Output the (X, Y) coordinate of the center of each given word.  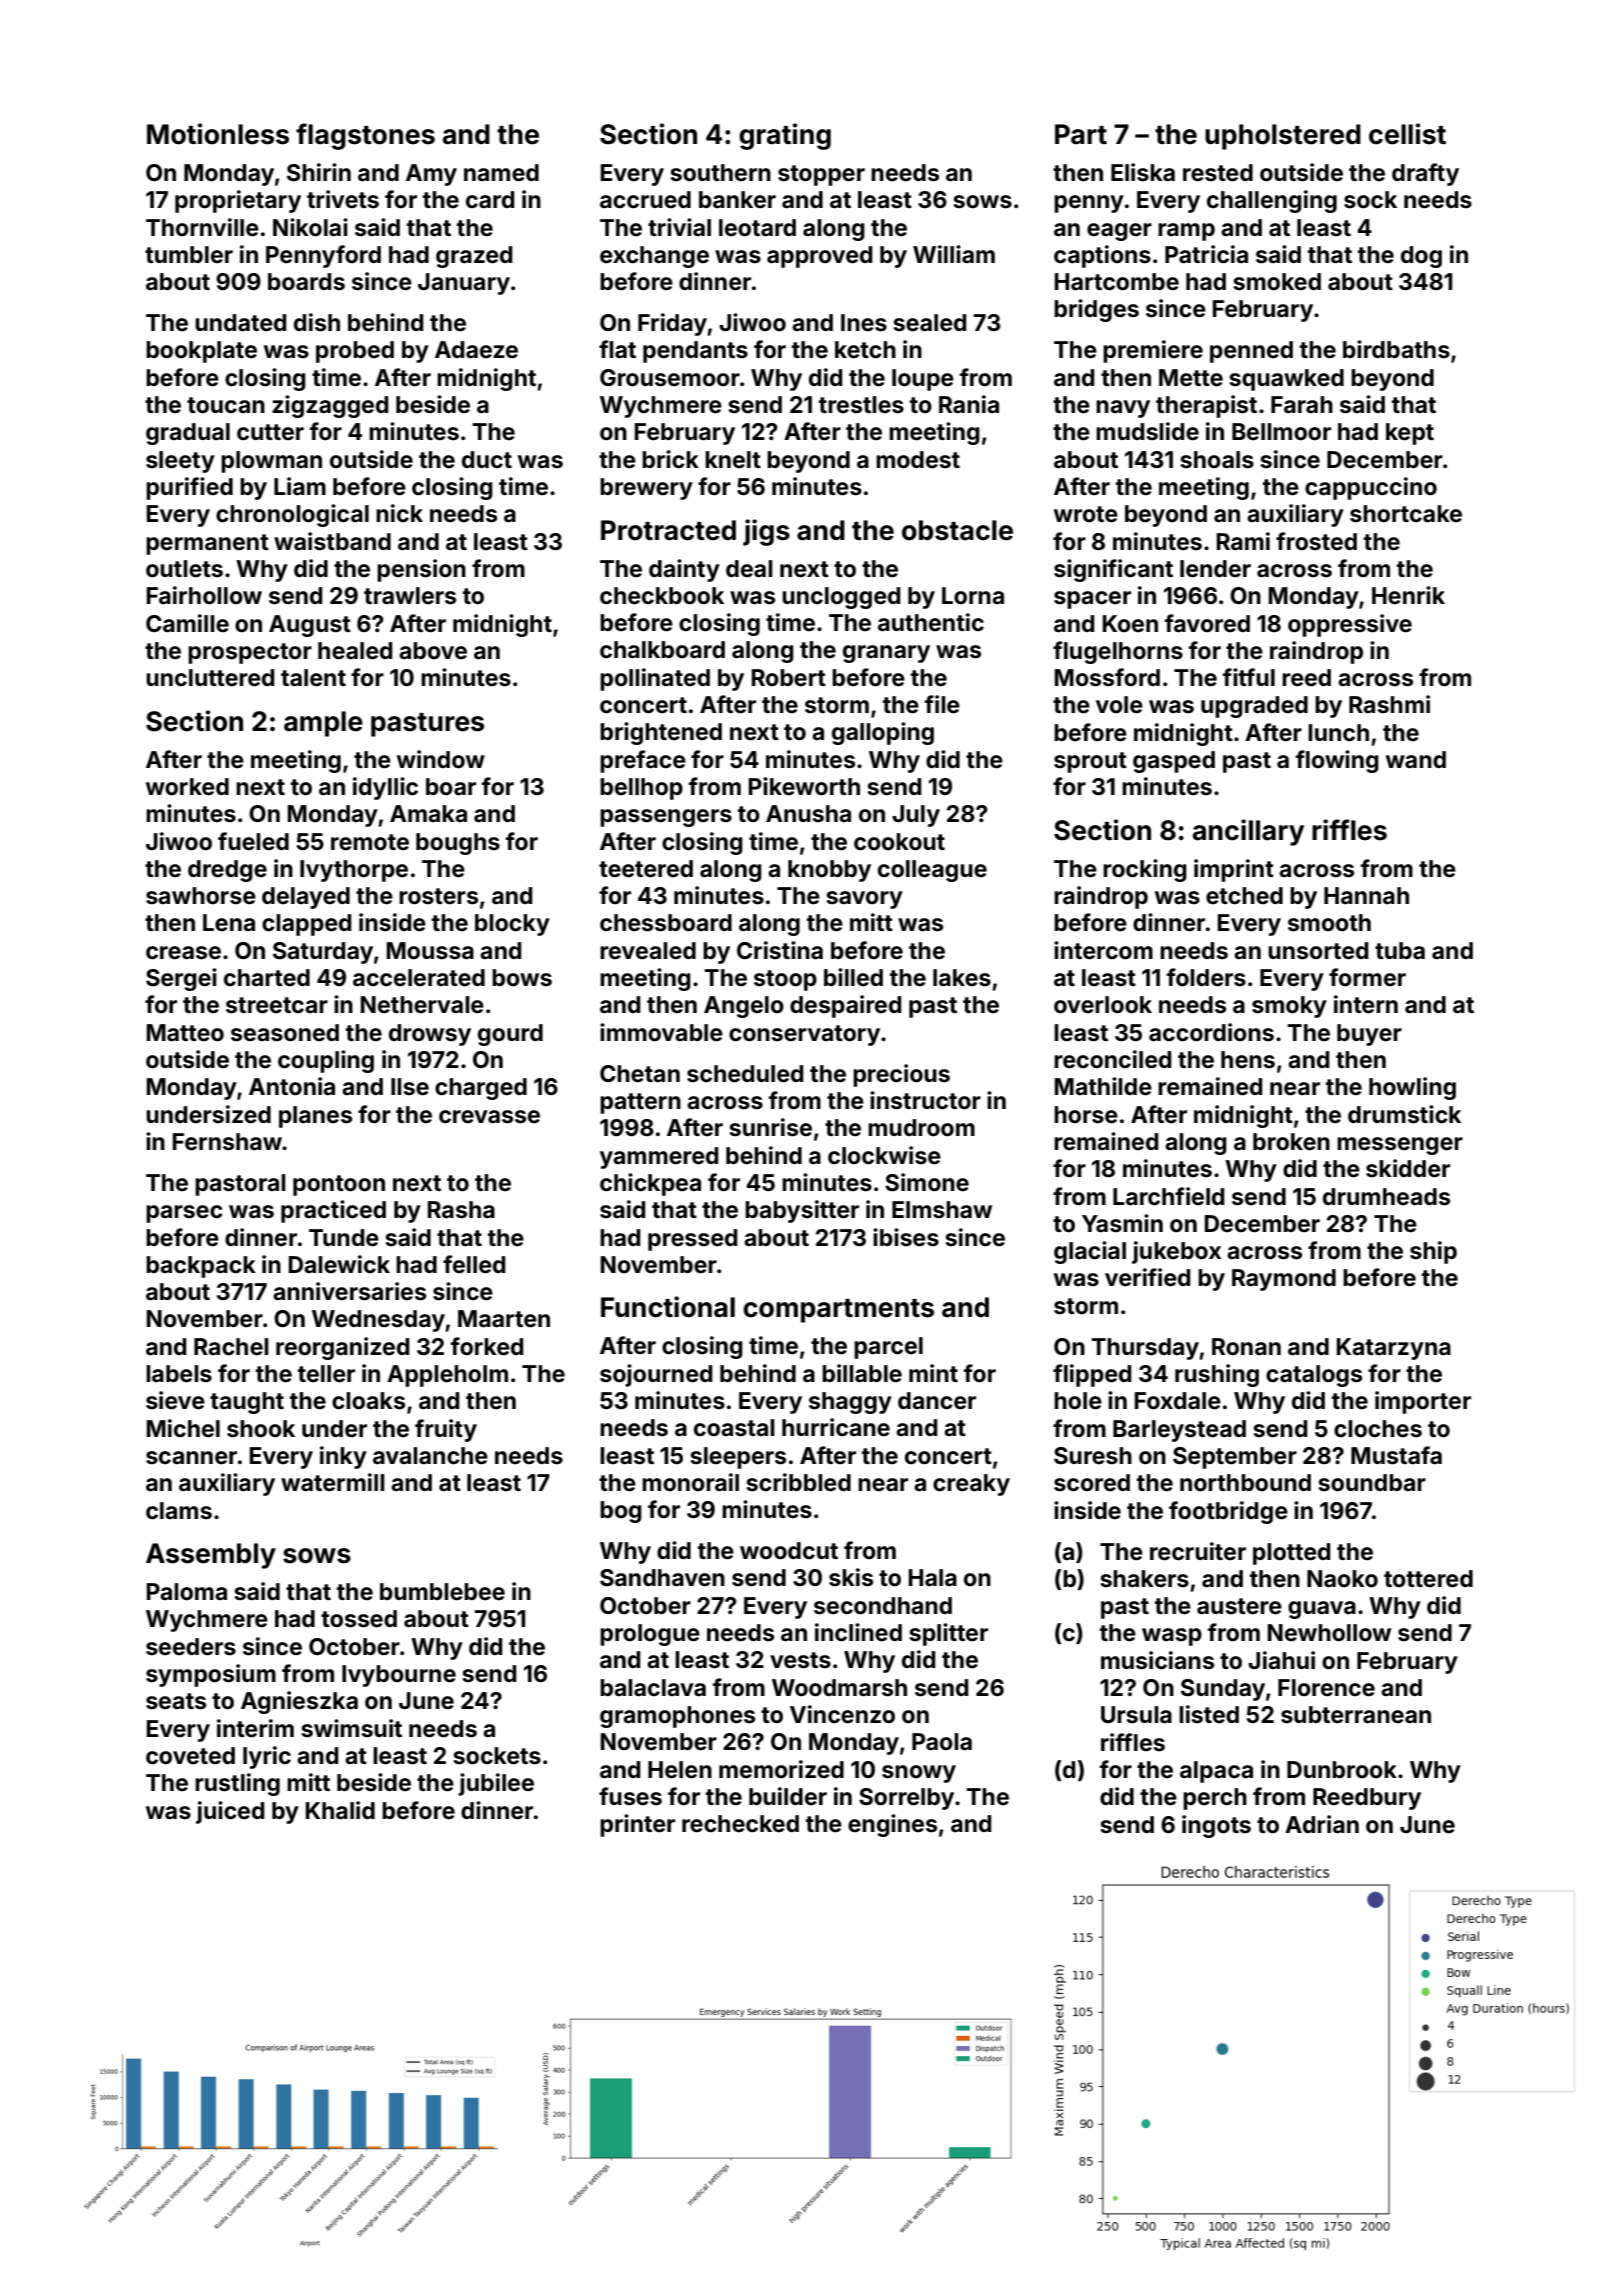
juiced (230, 1812)
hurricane (836, 1427)
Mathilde (1103, 1086)
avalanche (430, 1456)
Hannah (1366, 896)
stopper (821, 175)
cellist (1407, 134)
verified (1147, 1277)
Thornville (202, 227)
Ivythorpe (354, 871)
